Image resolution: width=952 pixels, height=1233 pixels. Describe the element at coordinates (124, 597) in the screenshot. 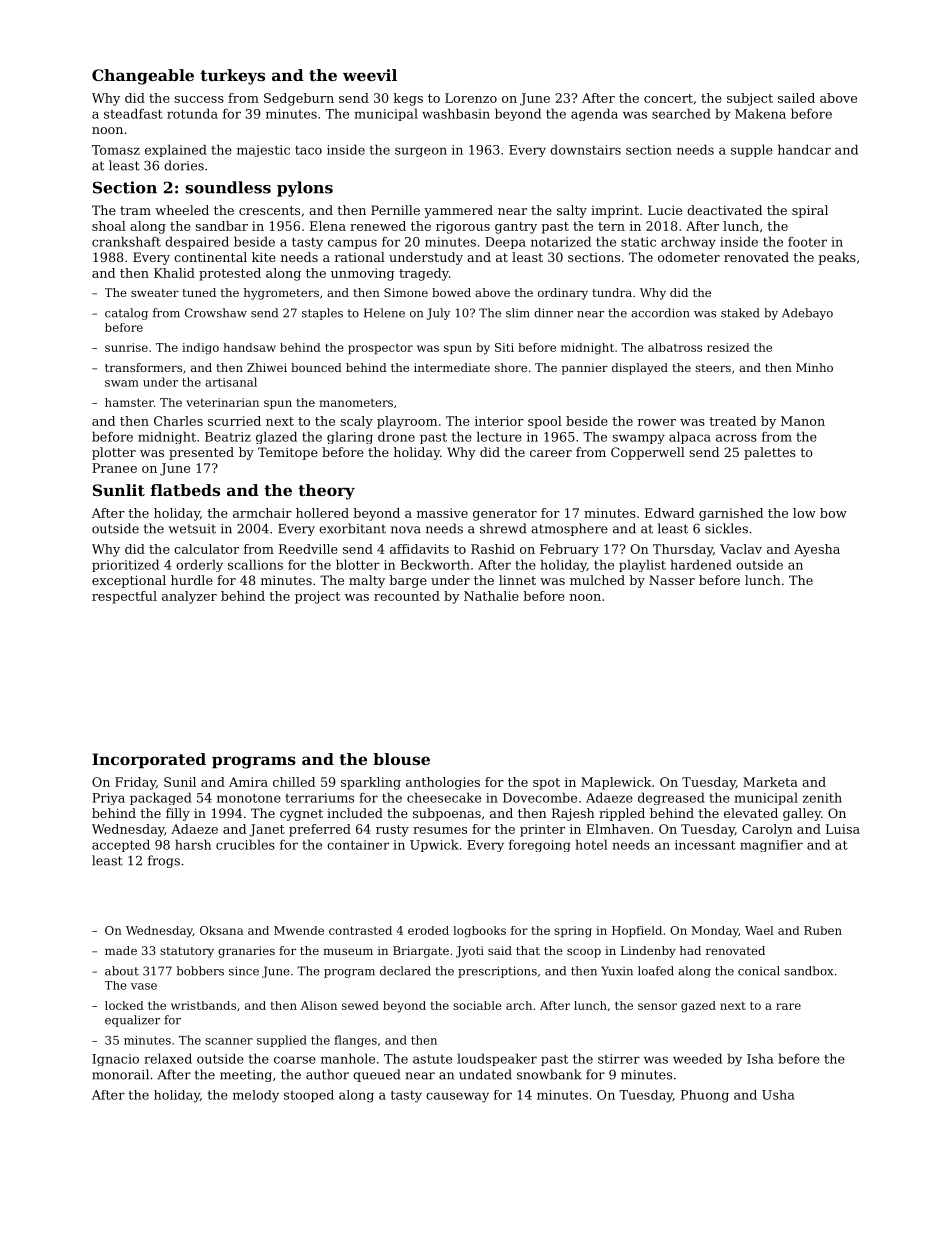

I see `respectful` at that location.
